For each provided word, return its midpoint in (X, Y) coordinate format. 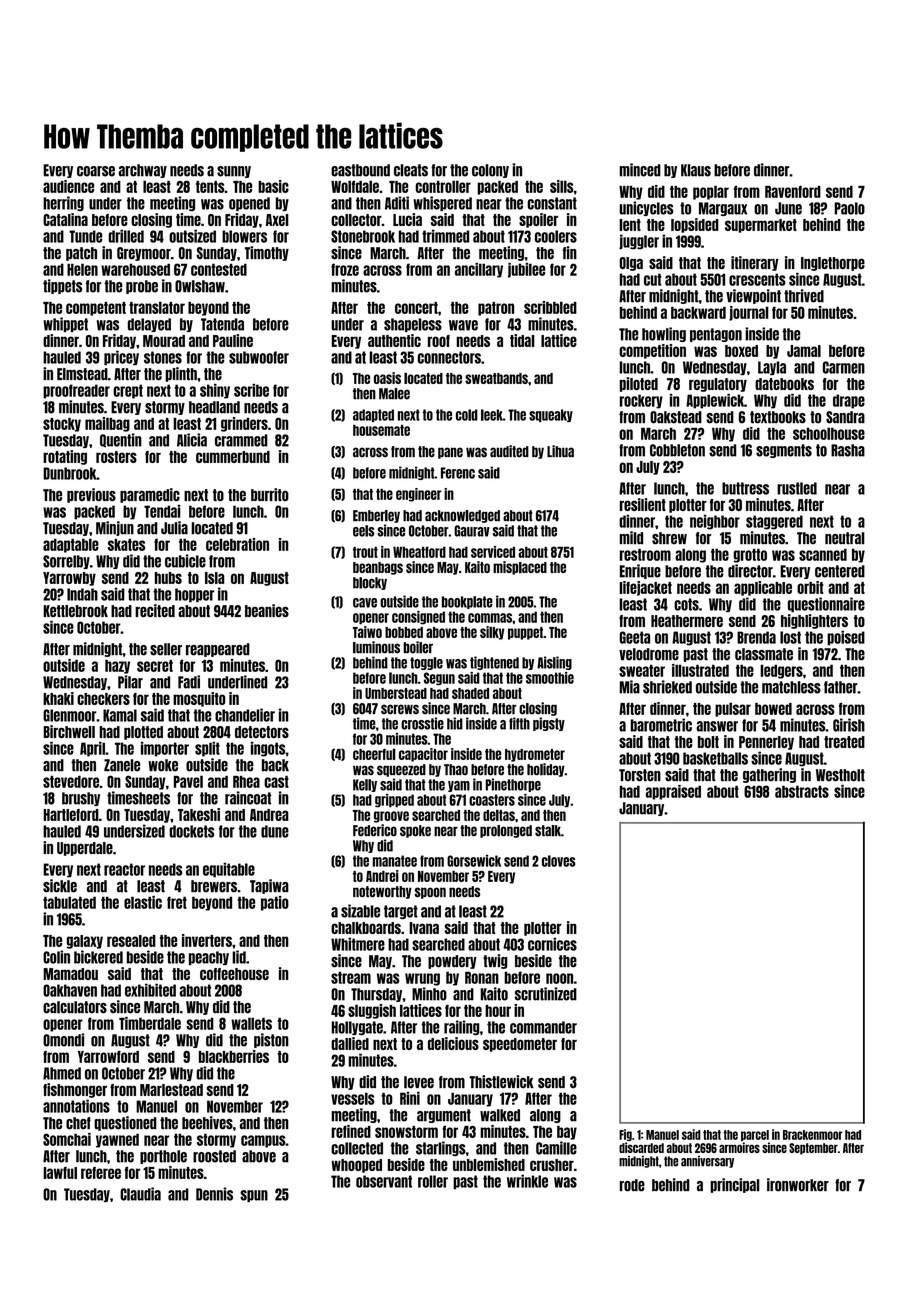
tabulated (69, 902)
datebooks (784, 384)
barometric (661, 725)
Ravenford (793, 191)
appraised (673, 792)
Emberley (376, 516)
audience (68, 186)
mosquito (199, 699)
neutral (845, 538)
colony (490, 171)
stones (163, 357)
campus (263, 1141)
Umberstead (396, 693)
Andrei (382, 876)
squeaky (551, 415)
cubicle (185, 561)
